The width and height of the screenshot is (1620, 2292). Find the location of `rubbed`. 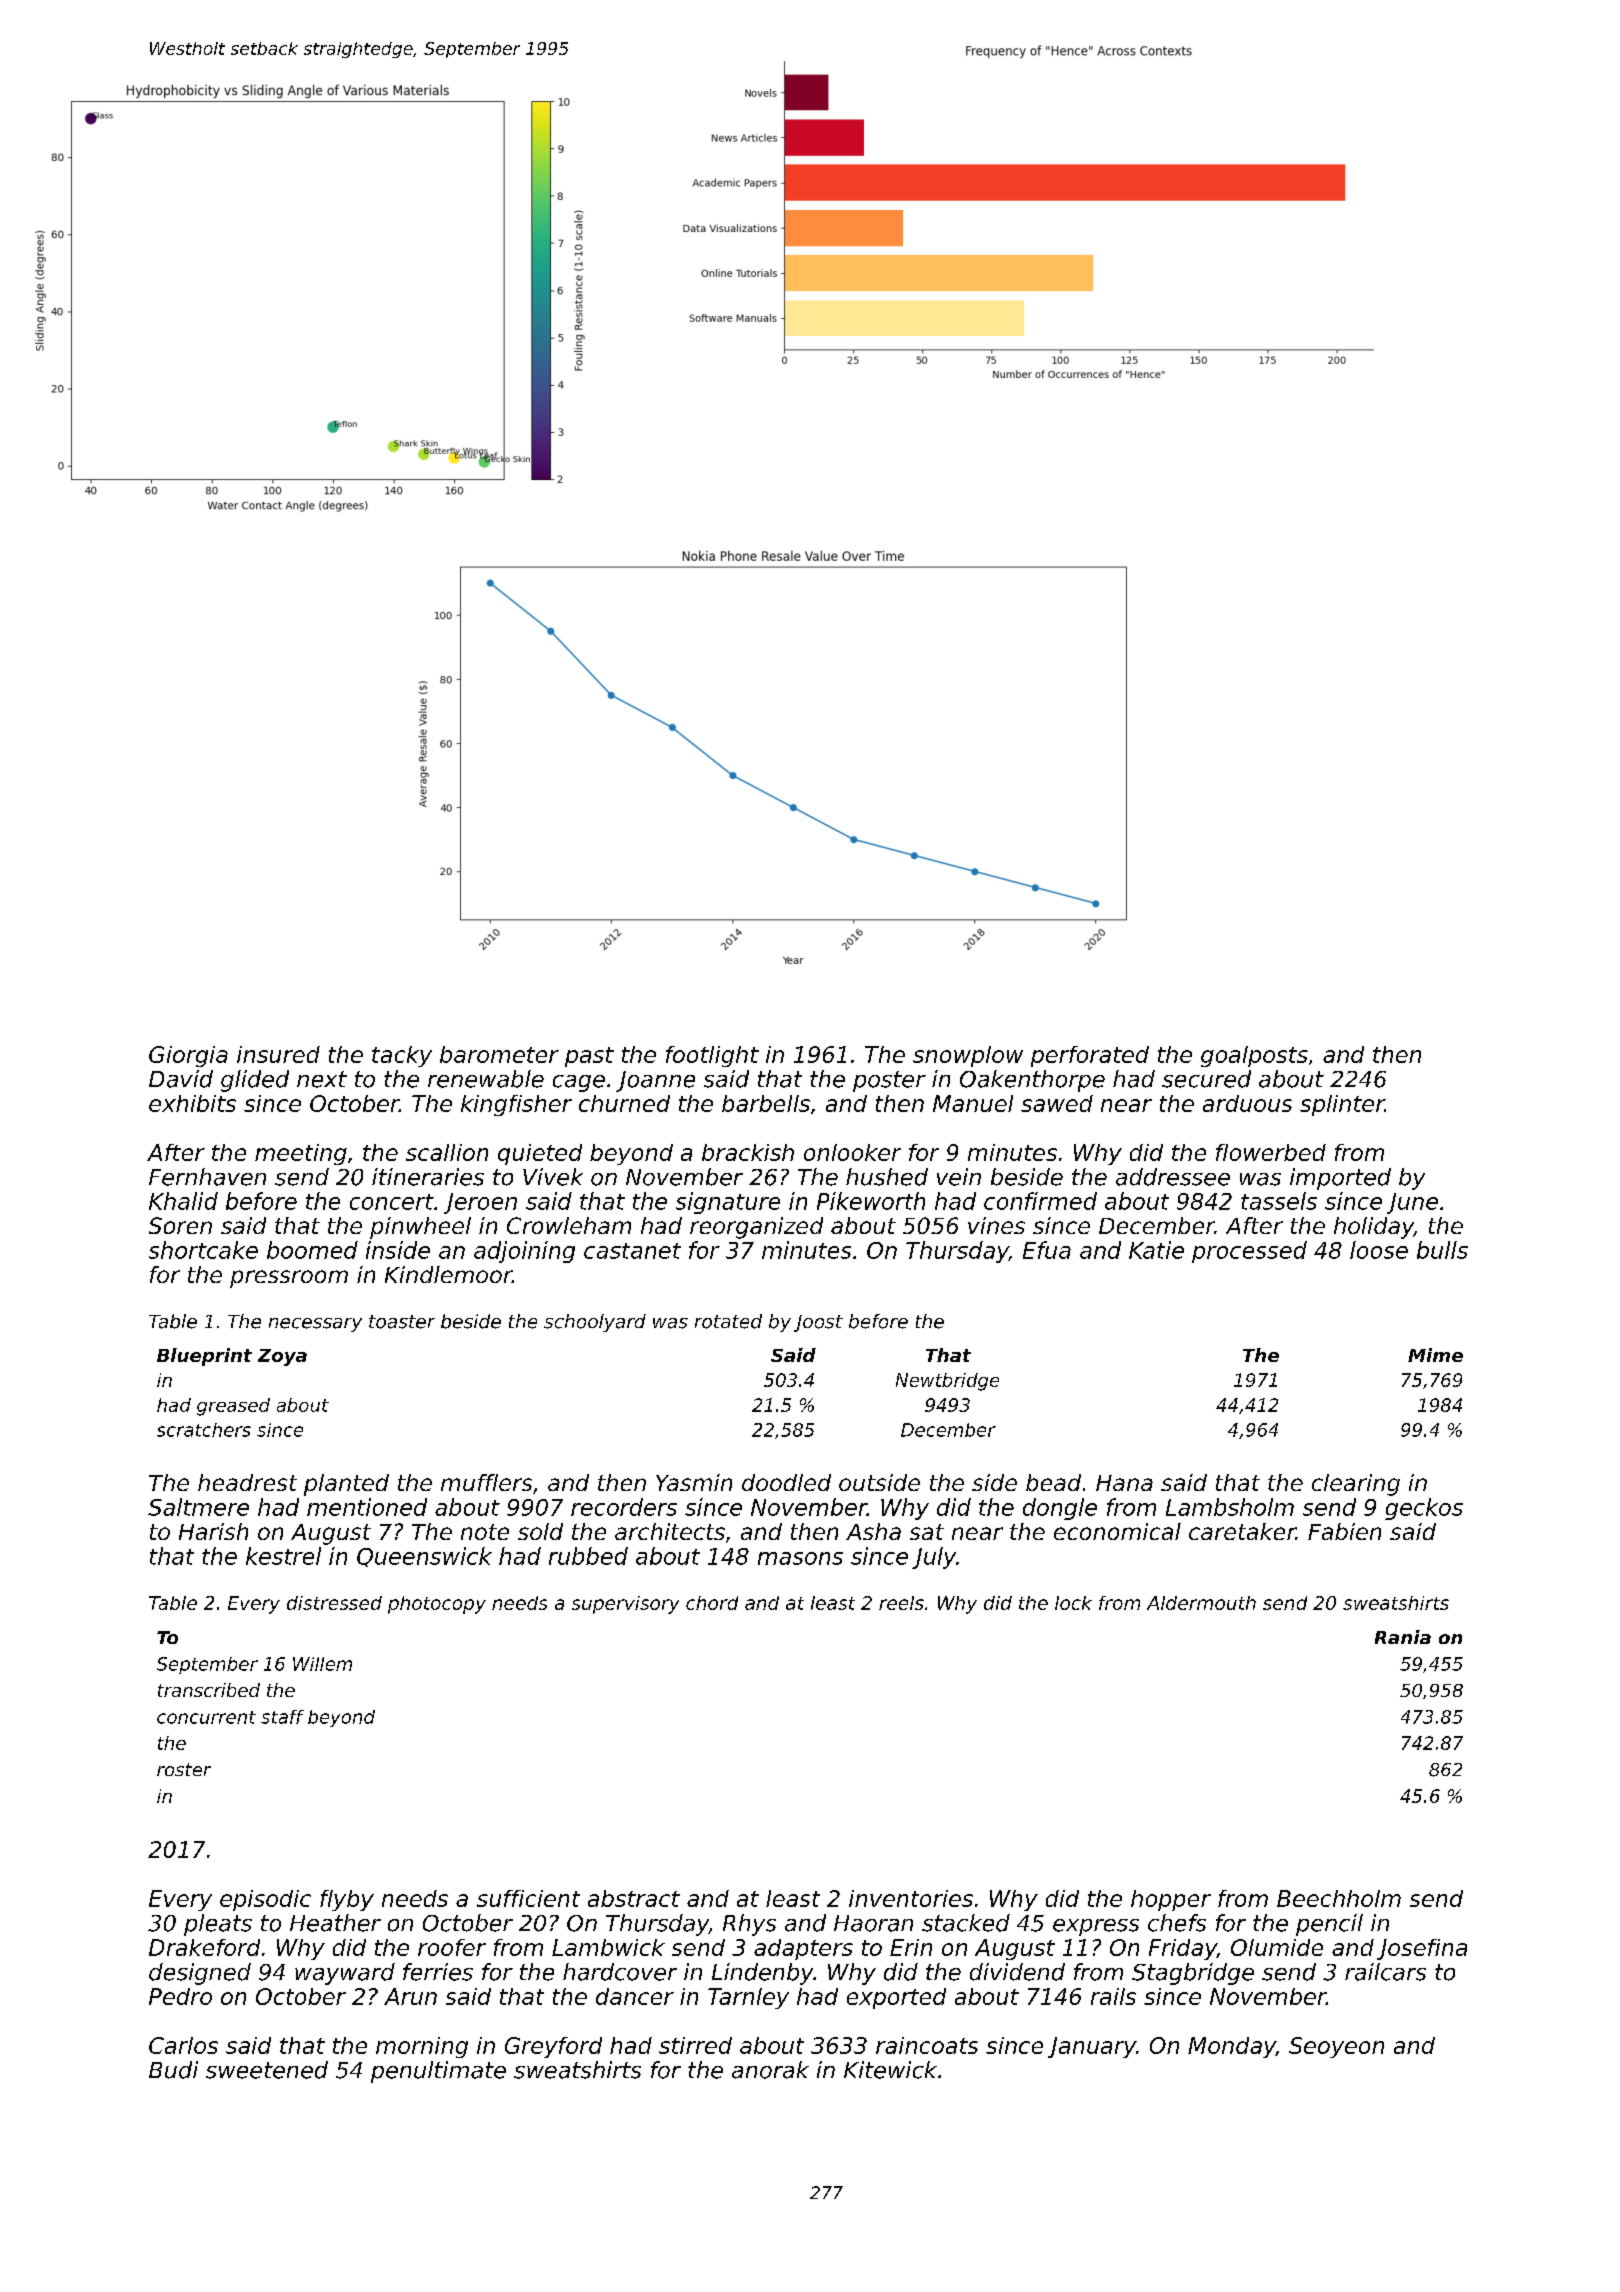

rubbed is located at coordinates (588, 1556).
